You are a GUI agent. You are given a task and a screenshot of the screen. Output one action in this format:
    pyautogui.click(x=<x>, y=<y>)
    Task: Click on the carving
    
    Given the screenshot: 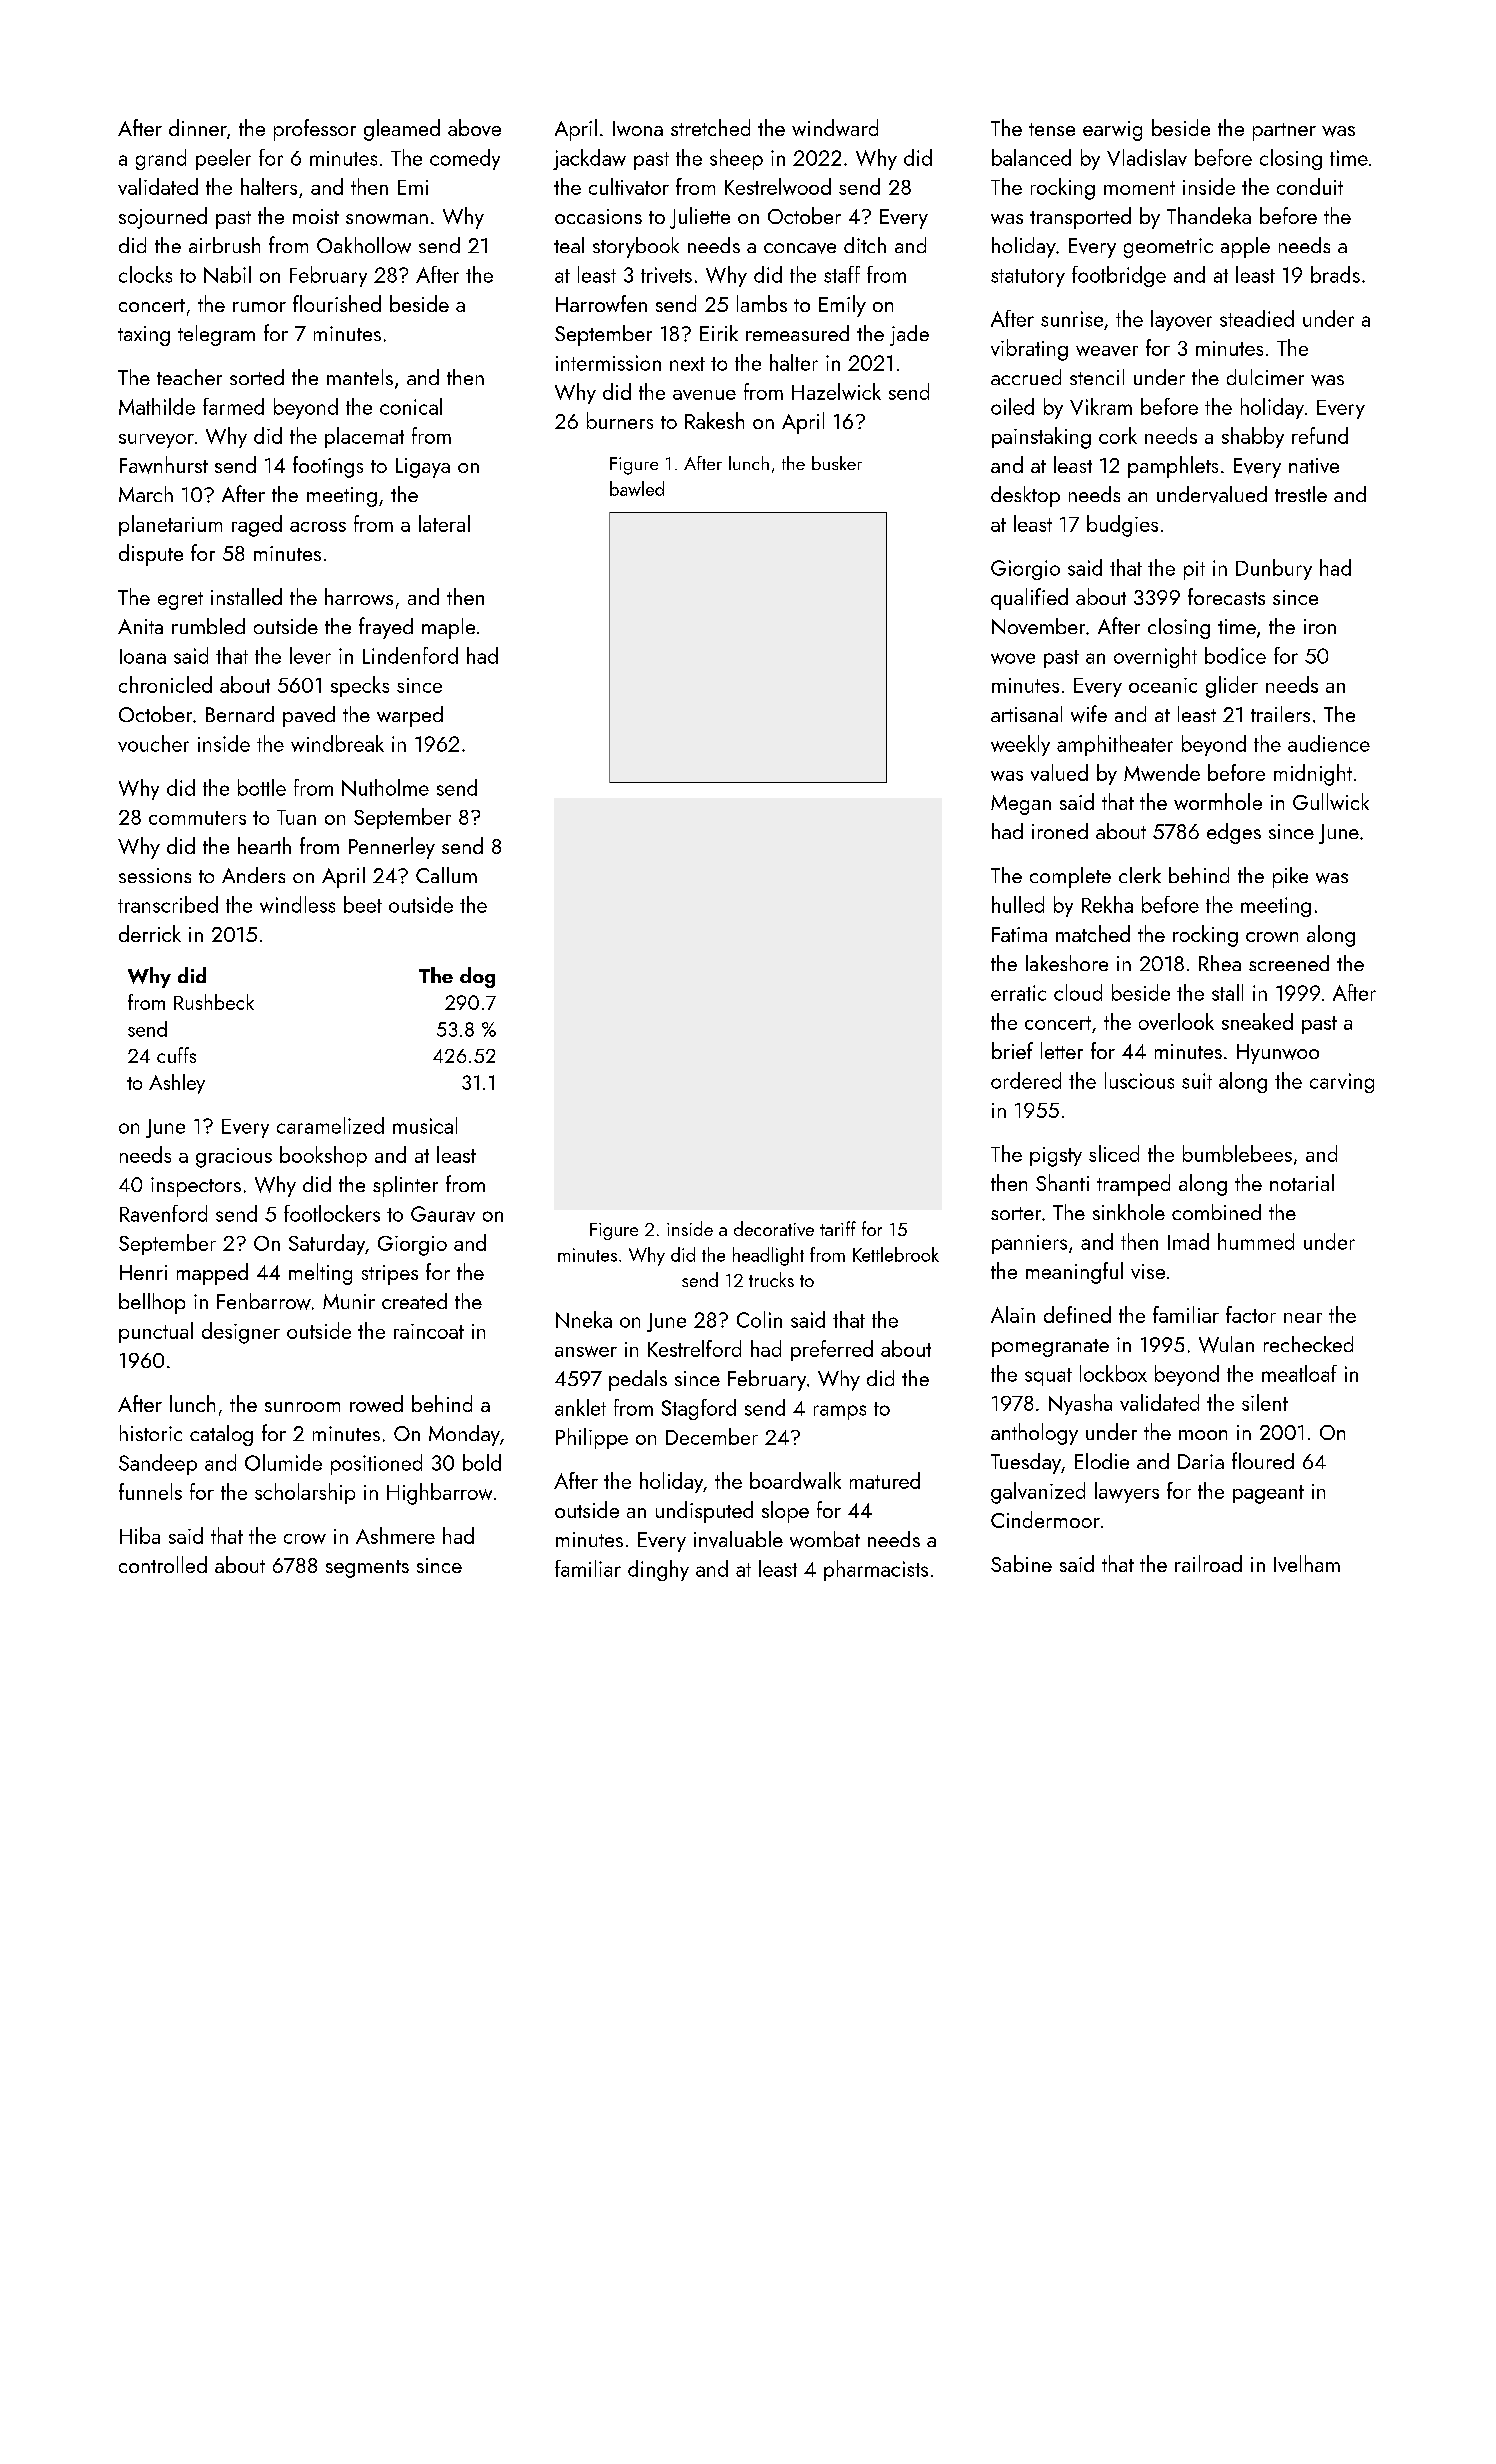 What is the action you would take?
    pyautogui.click(x=1342, y=1083)
